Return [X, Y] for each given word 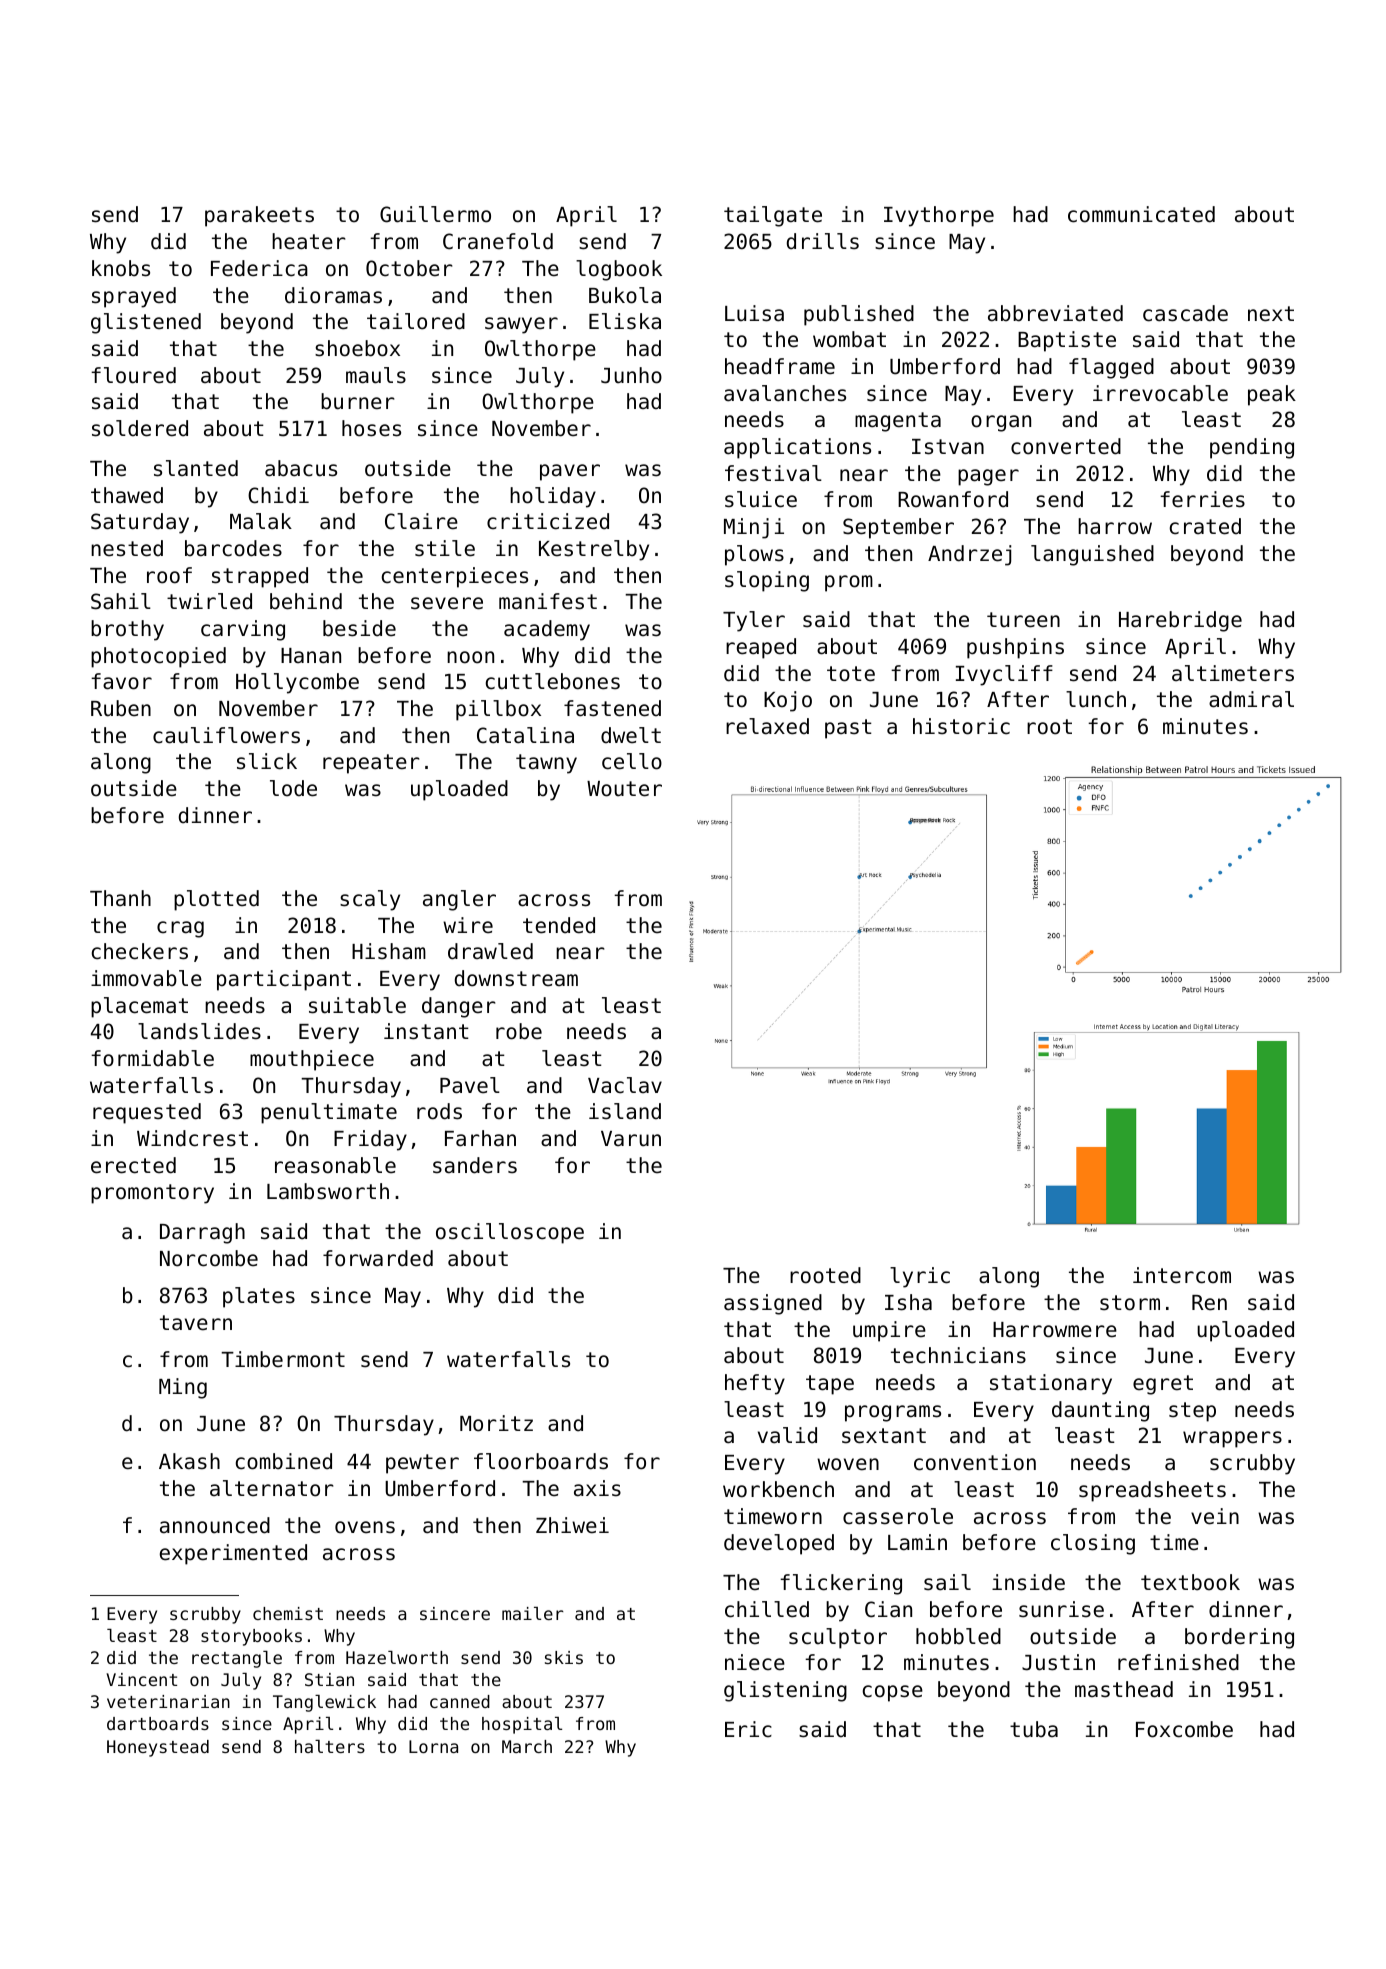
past [848, 729]
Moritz [496, 1423]
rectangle [237, 1659]
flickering [841, 1584]
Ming [183, 1388]
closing [1093, 1544]
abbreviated [1055, 313]
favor [121, 681]
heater [308, 241]
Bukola [625, 295]
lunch [1096, 699]
